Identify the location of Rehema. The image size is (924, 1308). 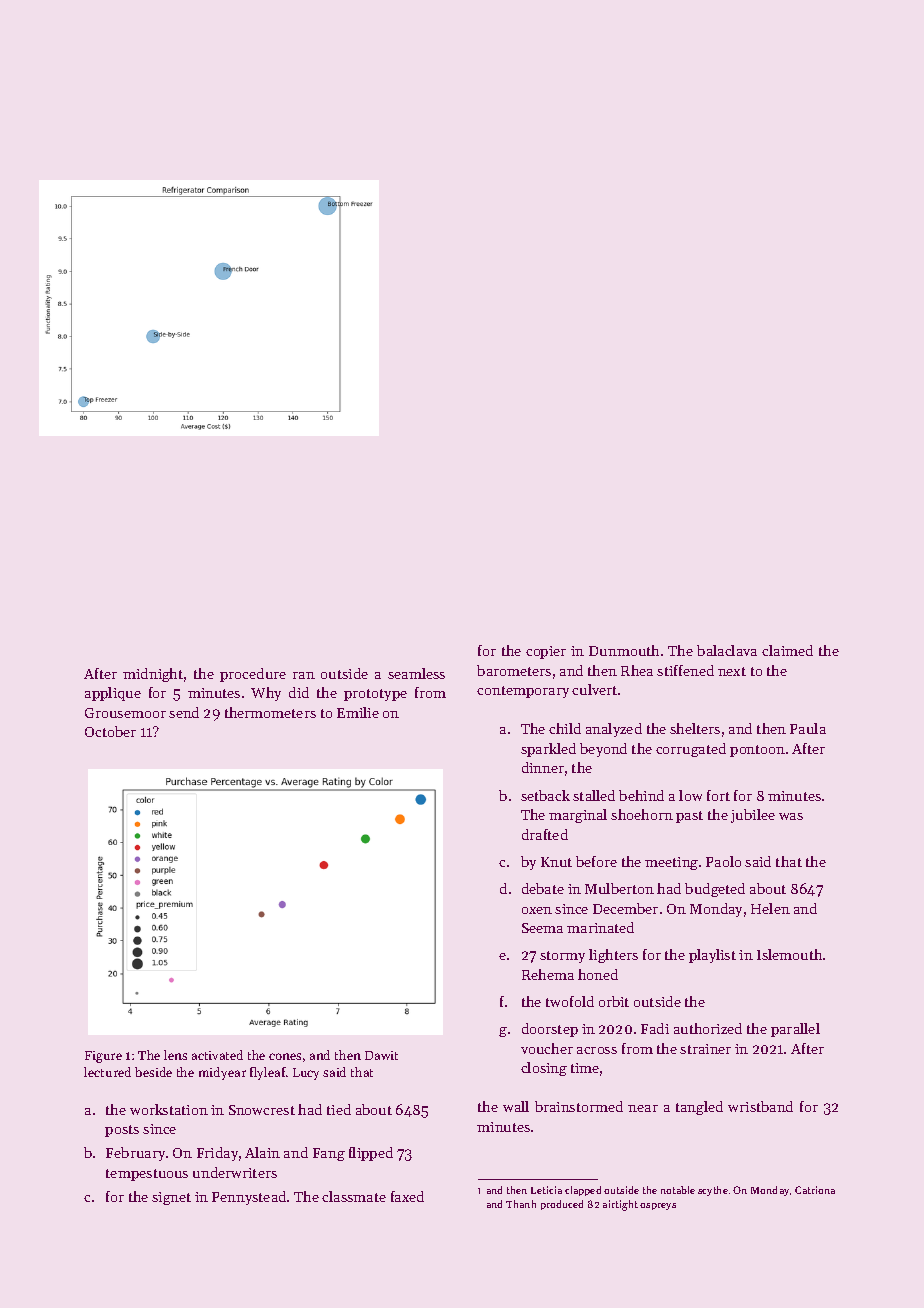
(548, 974).
